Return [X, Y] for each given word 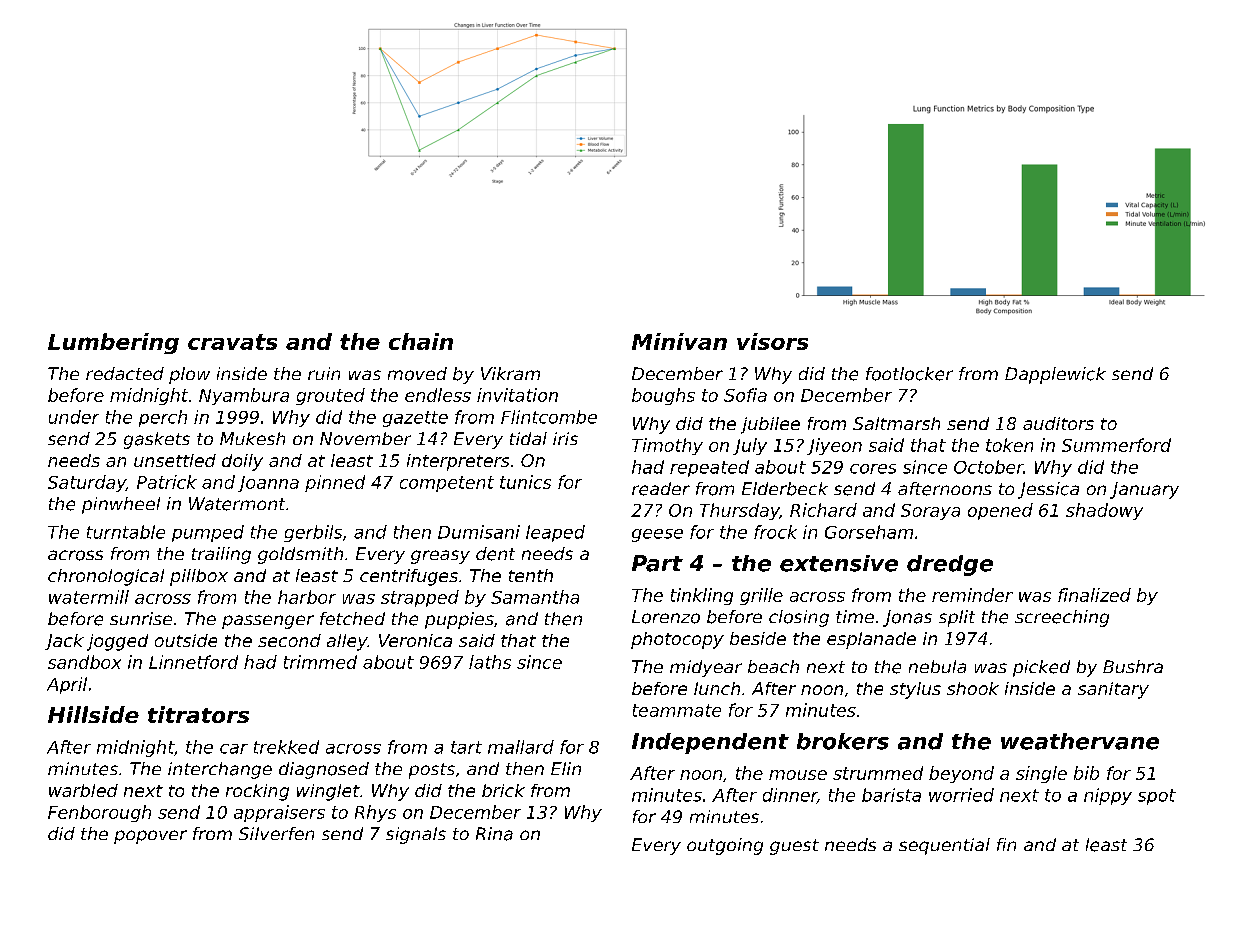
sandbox [84, 662]
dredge [950, 565]
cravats [232, 342]
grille [761, 596]
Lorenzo [666, 617]
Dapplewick [1055, 375]
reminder [972, 595]
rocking [257, 792]
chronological [106, 577]
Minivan [679, 341]
